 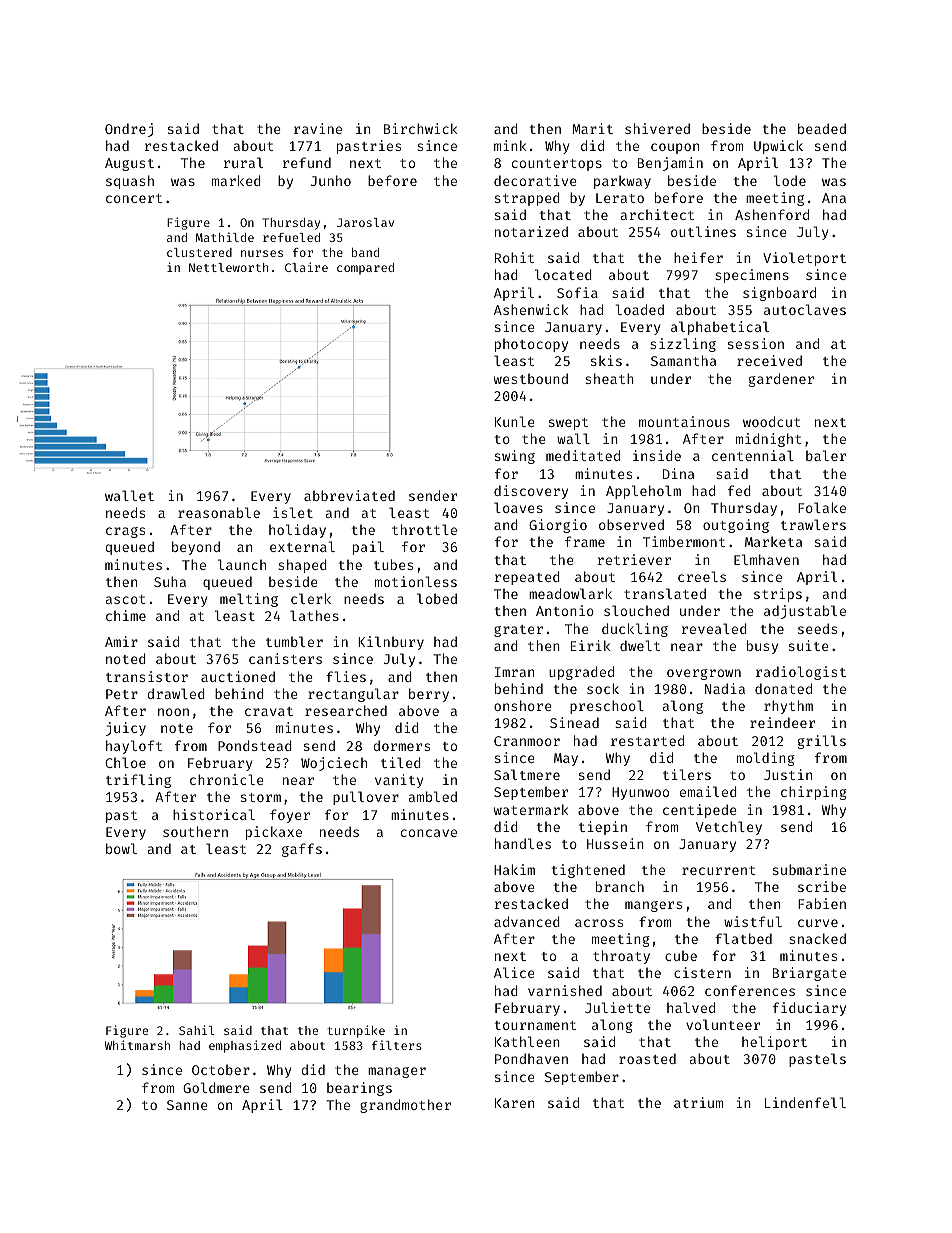 What do you see at coordinates (592, 128) in the document?
I see `Marit` at bounding box center [592, 128].
